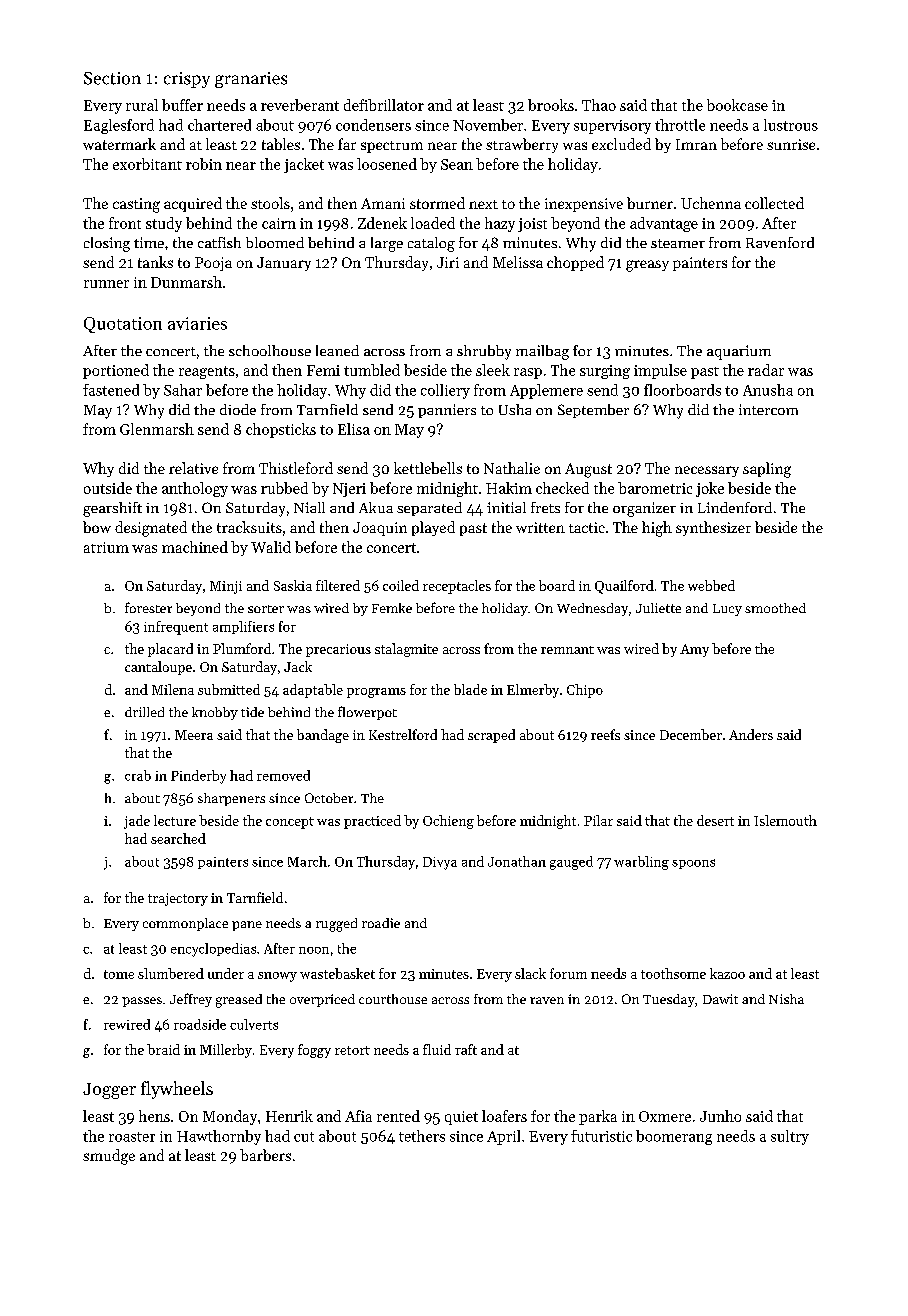 The width and height of the screenshot is (908, 1316). What do you see at coordinates (109, 1091) in the screenshot?
I see `Jogger` at bounding box center [109, 1091].
